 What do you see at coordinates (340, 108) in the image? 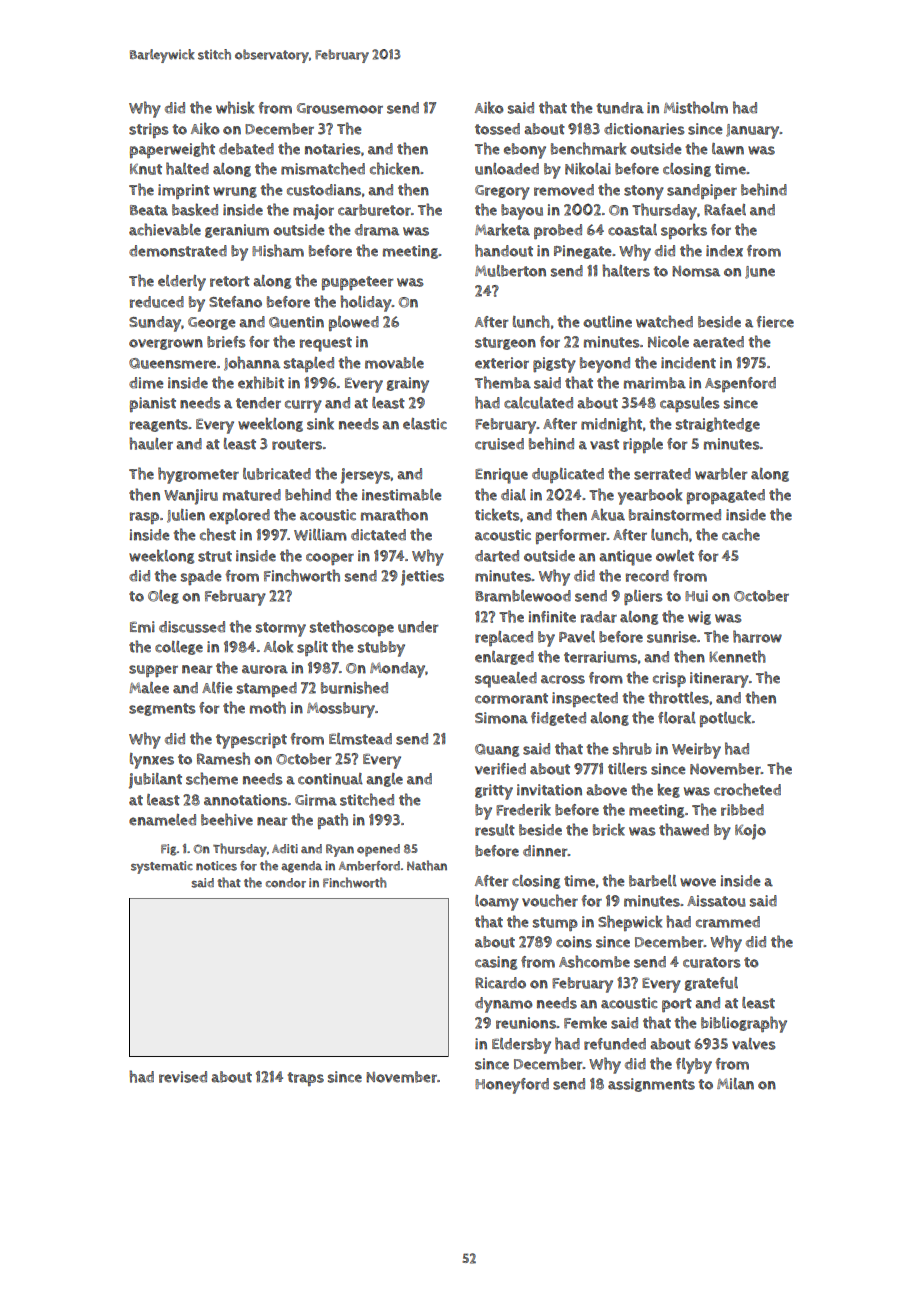
I see `Grousemoor` at bounding box center [340, 108].
